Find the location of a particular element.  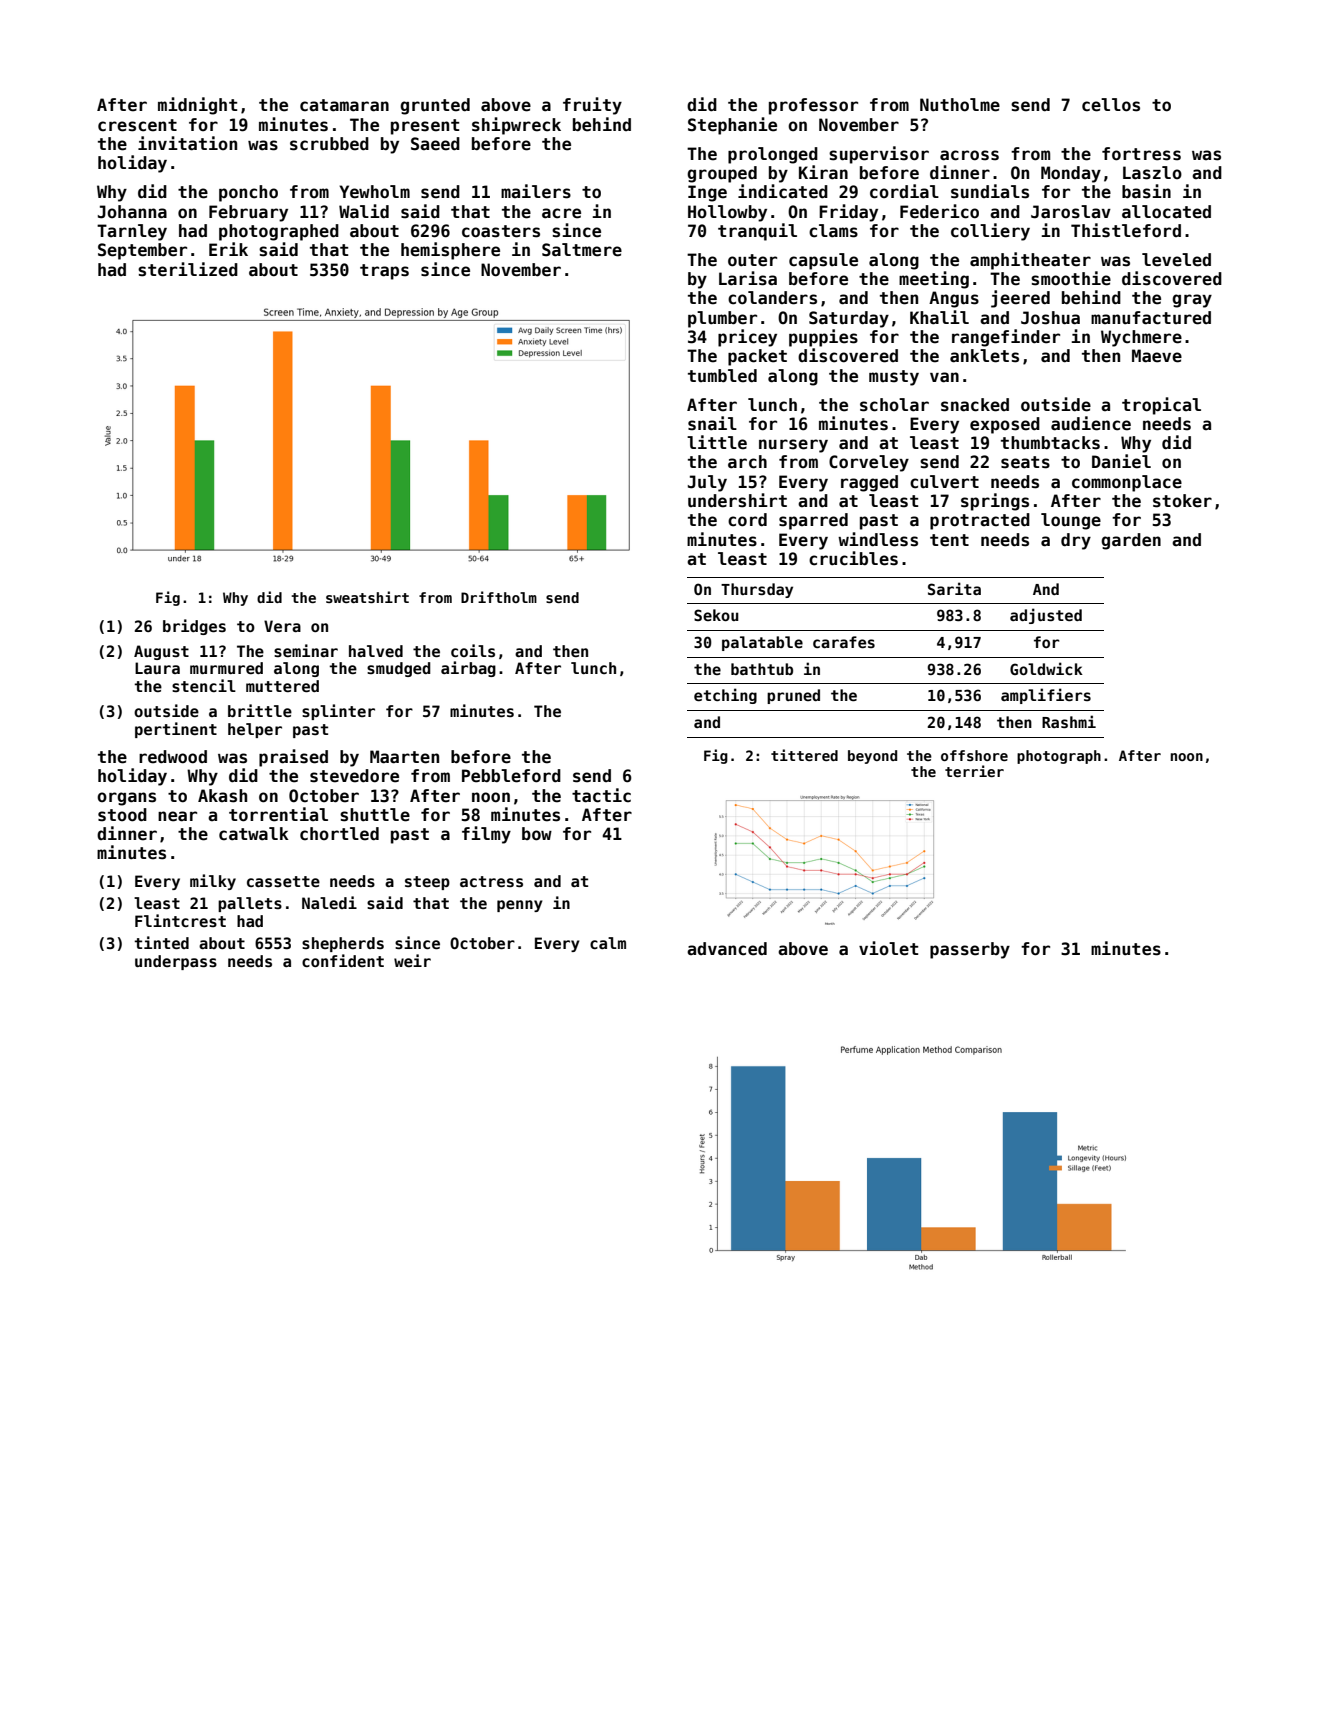

carafes is located at coordinates (844, 642).
